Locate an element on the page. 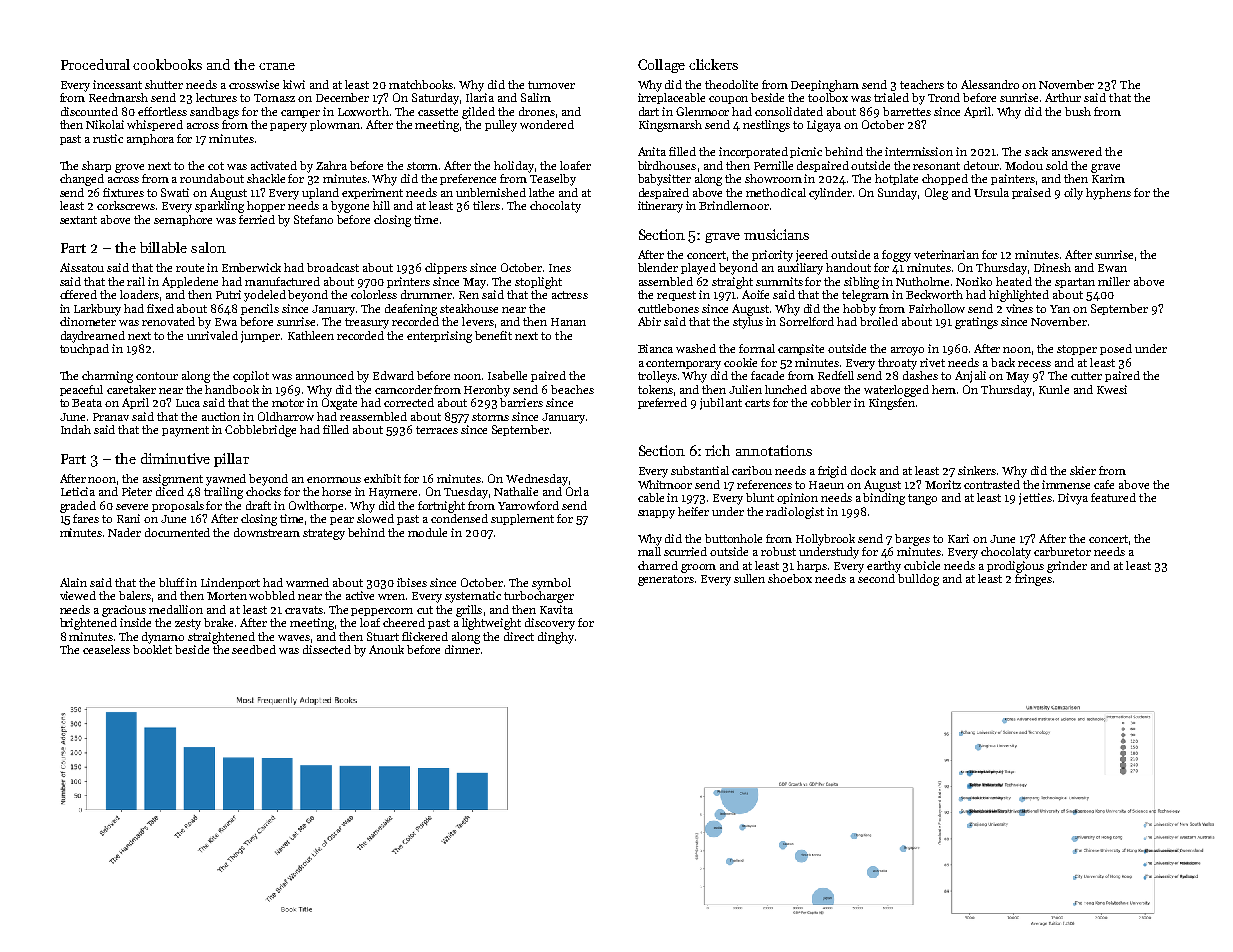  Kathleen is located at coordinates (311, 335).
